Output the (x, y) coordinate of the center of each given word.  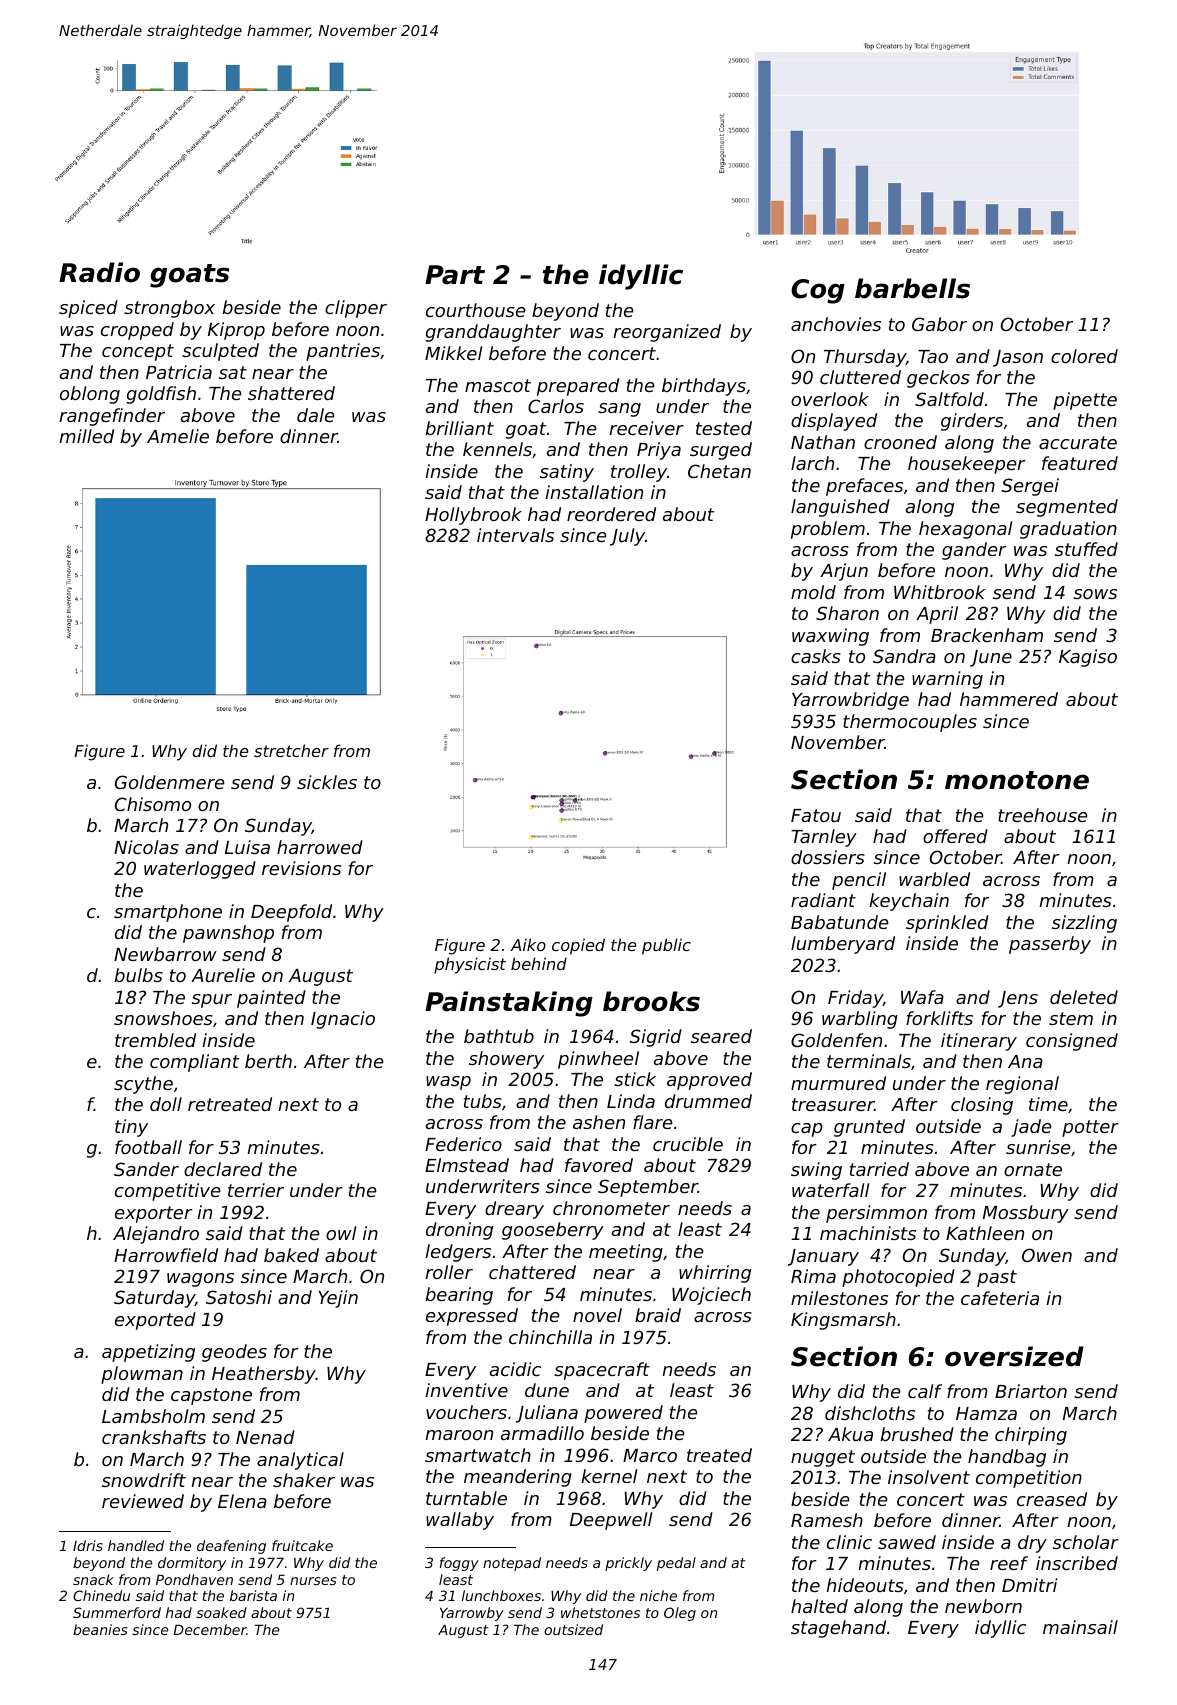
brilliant (460, 428)
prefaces (864, 487)
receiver (646, 428)
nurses (313, 1581)
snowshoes (163, 1018)
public (666, 946)
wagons (200, 1280)
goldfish (161, 395)
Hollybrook (473, 516)
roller (449, 1272)
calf (925, 1391)
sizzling (1084, 924)
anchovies (836, 324)
